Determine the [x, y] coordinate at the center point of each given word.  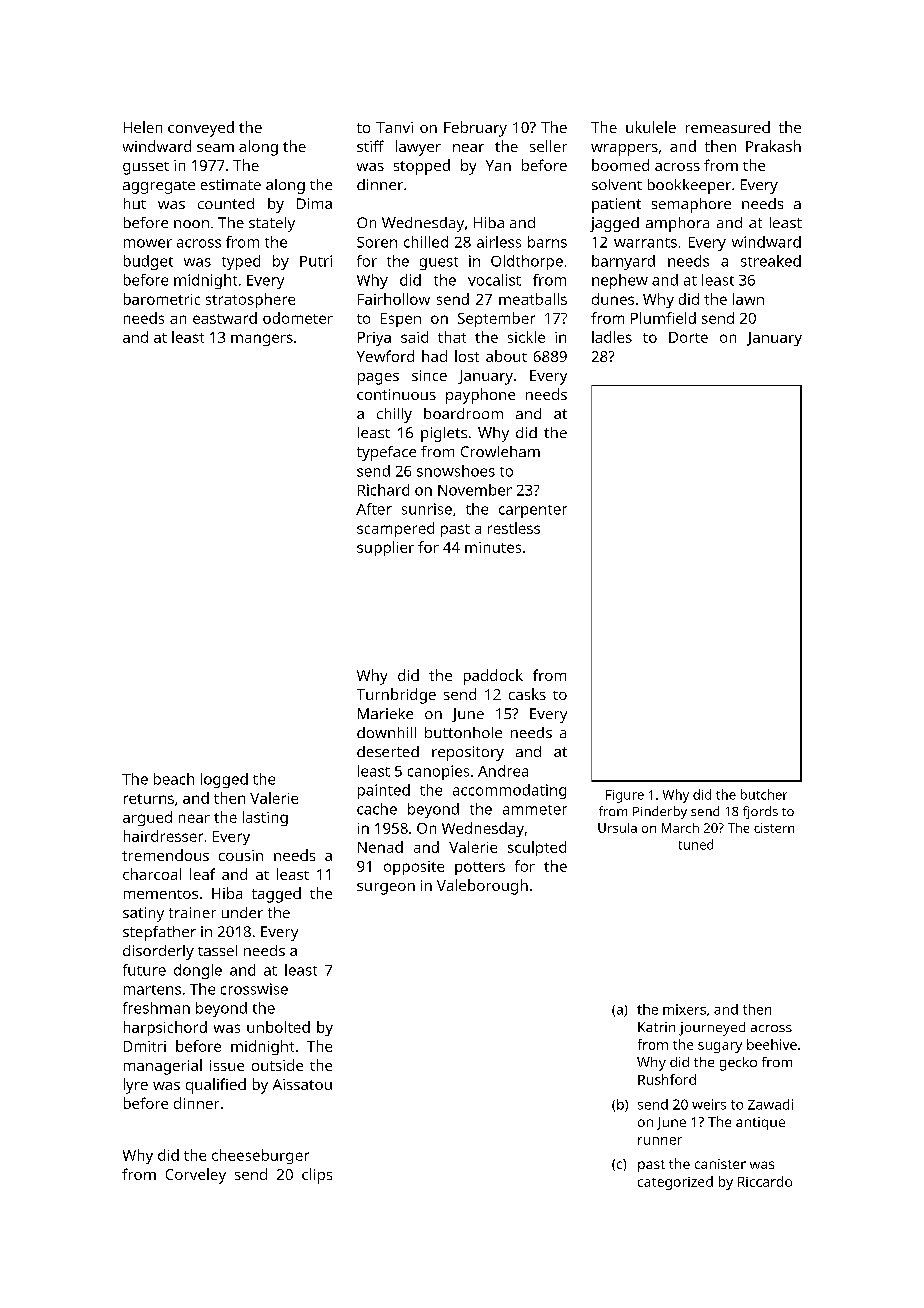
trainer [192, 912]
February [475, 129]
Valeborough [482, 887]
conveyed [201, 129]
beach [174, 779]
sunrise [427, 509]
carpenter [533, 511]
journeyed [712, 1029]
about [506, 356]
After [374, 509]
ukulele [651, 127]
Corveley [196, 1176]
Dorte [688, 337]
